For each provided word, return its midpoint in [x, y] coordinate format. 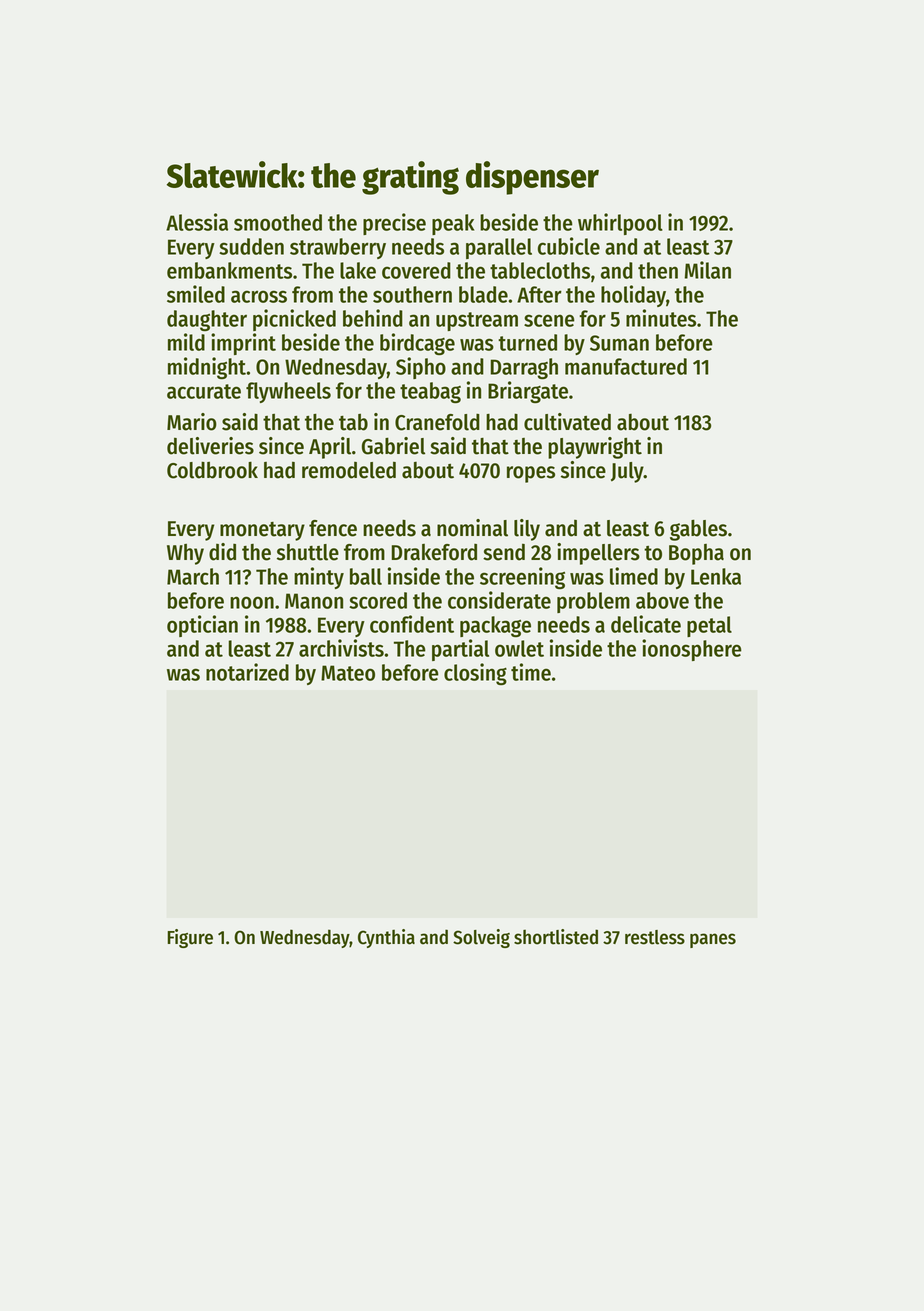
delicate [646, 624]
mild [186, 342]
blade [483, 294]
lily [527, 530]
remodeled [349, 470]
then [658, 270]
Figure [190, 938]
